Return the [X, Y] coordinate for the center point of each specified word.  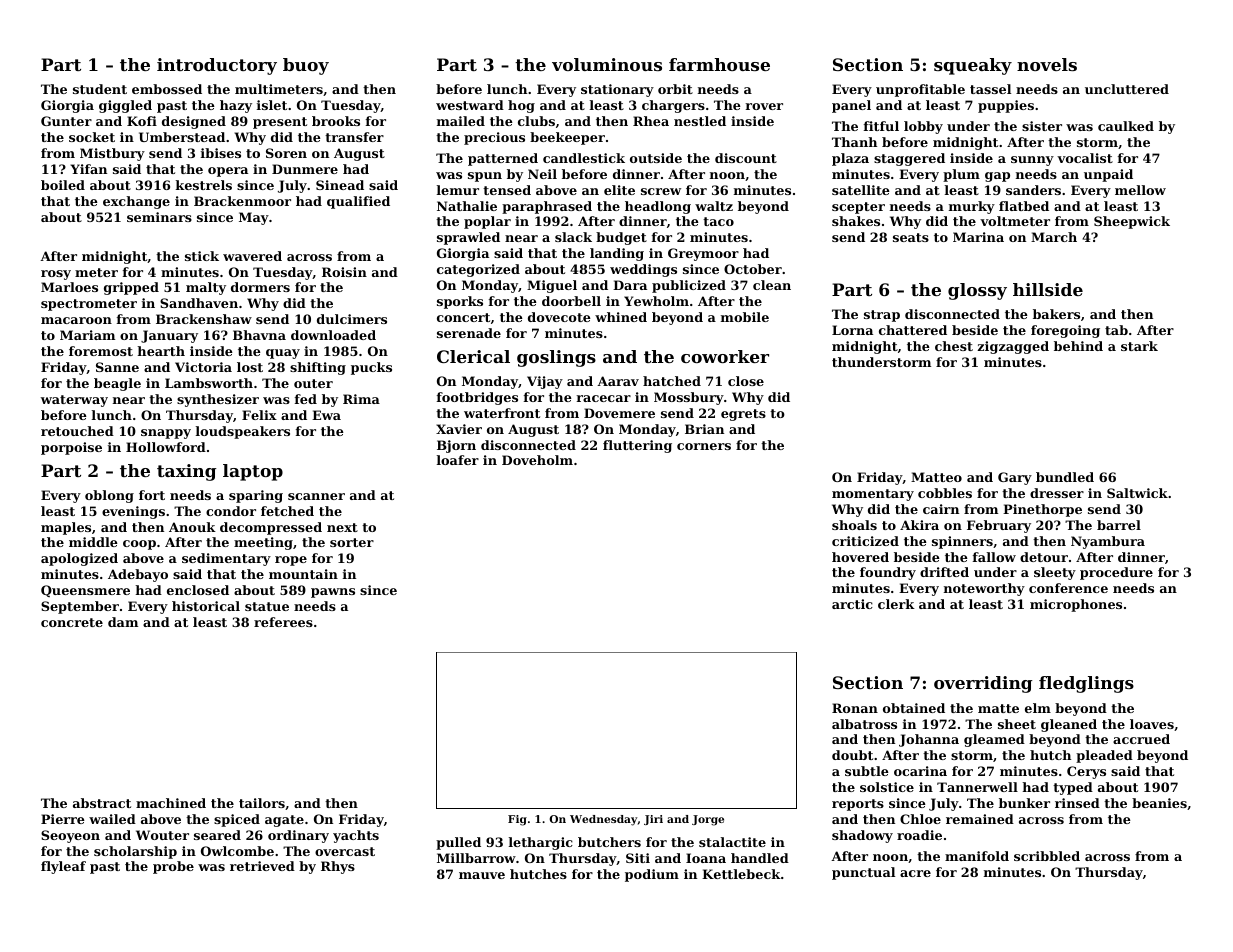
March [1054, 237]
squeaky [973, 66]
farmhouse [719, 64]
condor [231, 511]
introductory [217, 66]
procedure [1116, 573]
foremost [101, 351]
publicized [689, 286]
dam [123, 622]
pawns [333, 593]
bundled [1065, 477]
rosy [56, 275]
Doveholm [537, 460]
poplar [487, 222]
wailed [112, 819]
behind [1078, 346]
